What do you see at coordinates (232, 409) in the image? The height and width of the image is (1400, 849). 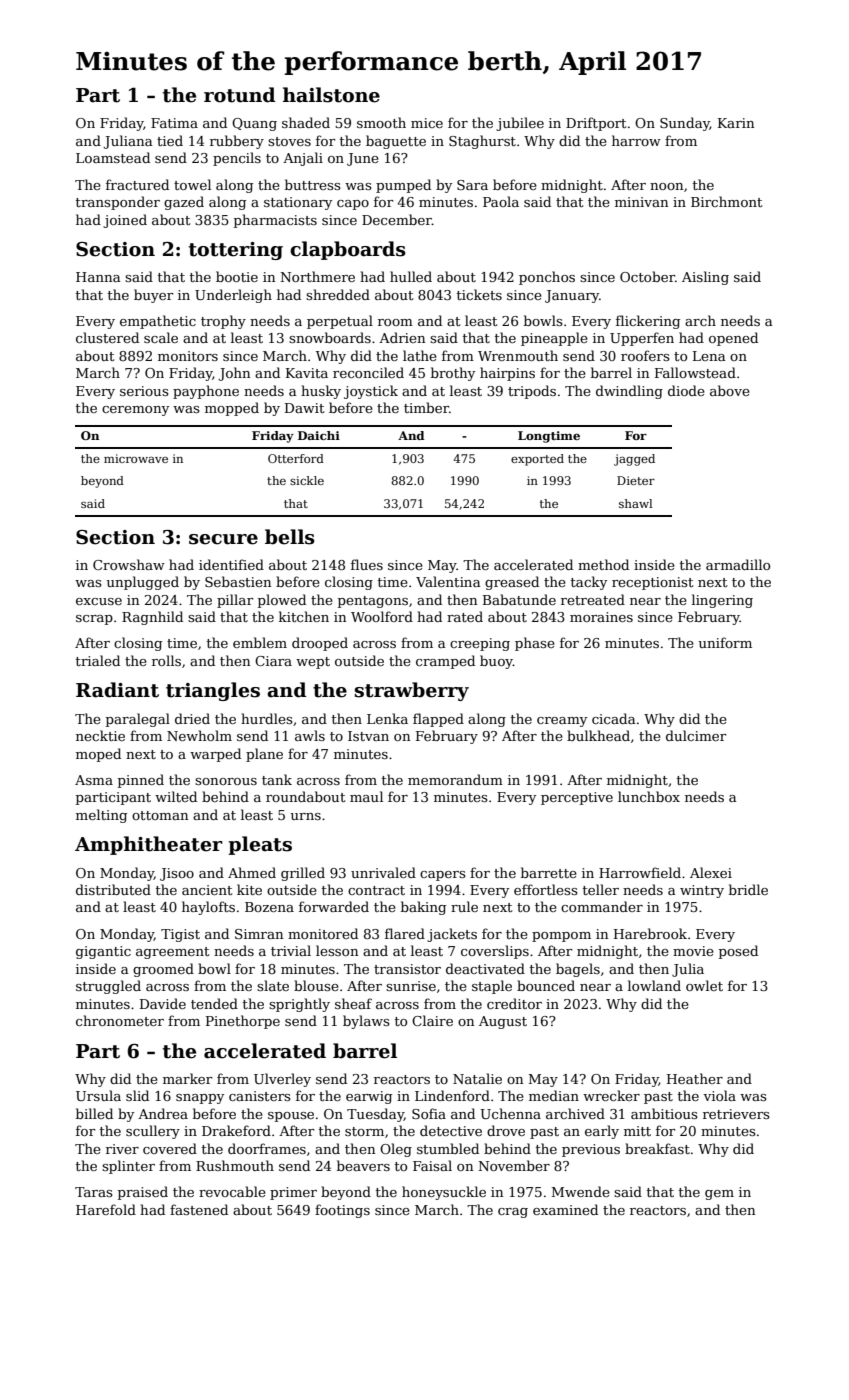 I see `mopped` at bounding box center [232, 409].
